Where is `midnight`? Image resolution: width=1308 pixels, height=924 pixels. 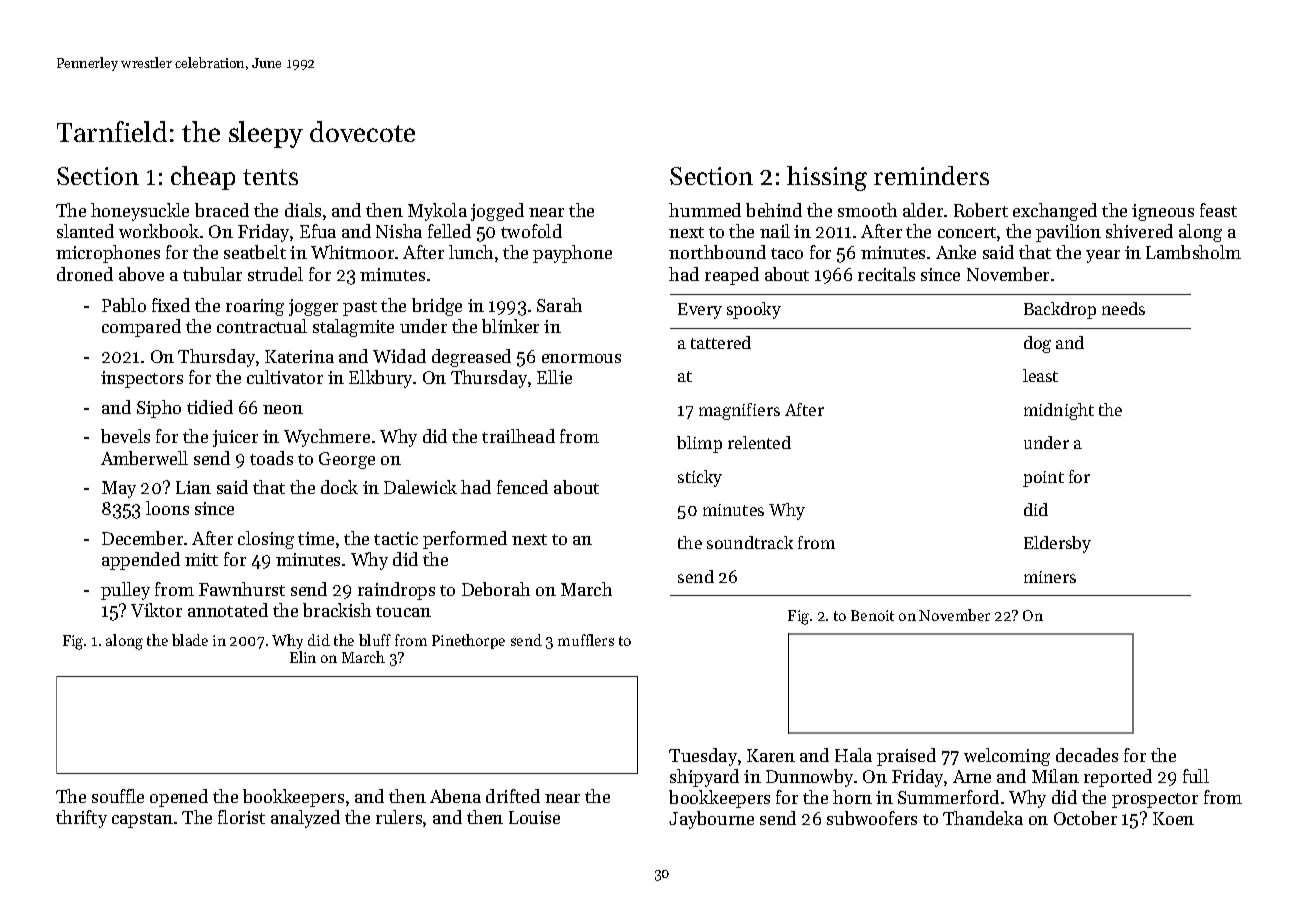
midnight is located at coordinates (1059, 411).
